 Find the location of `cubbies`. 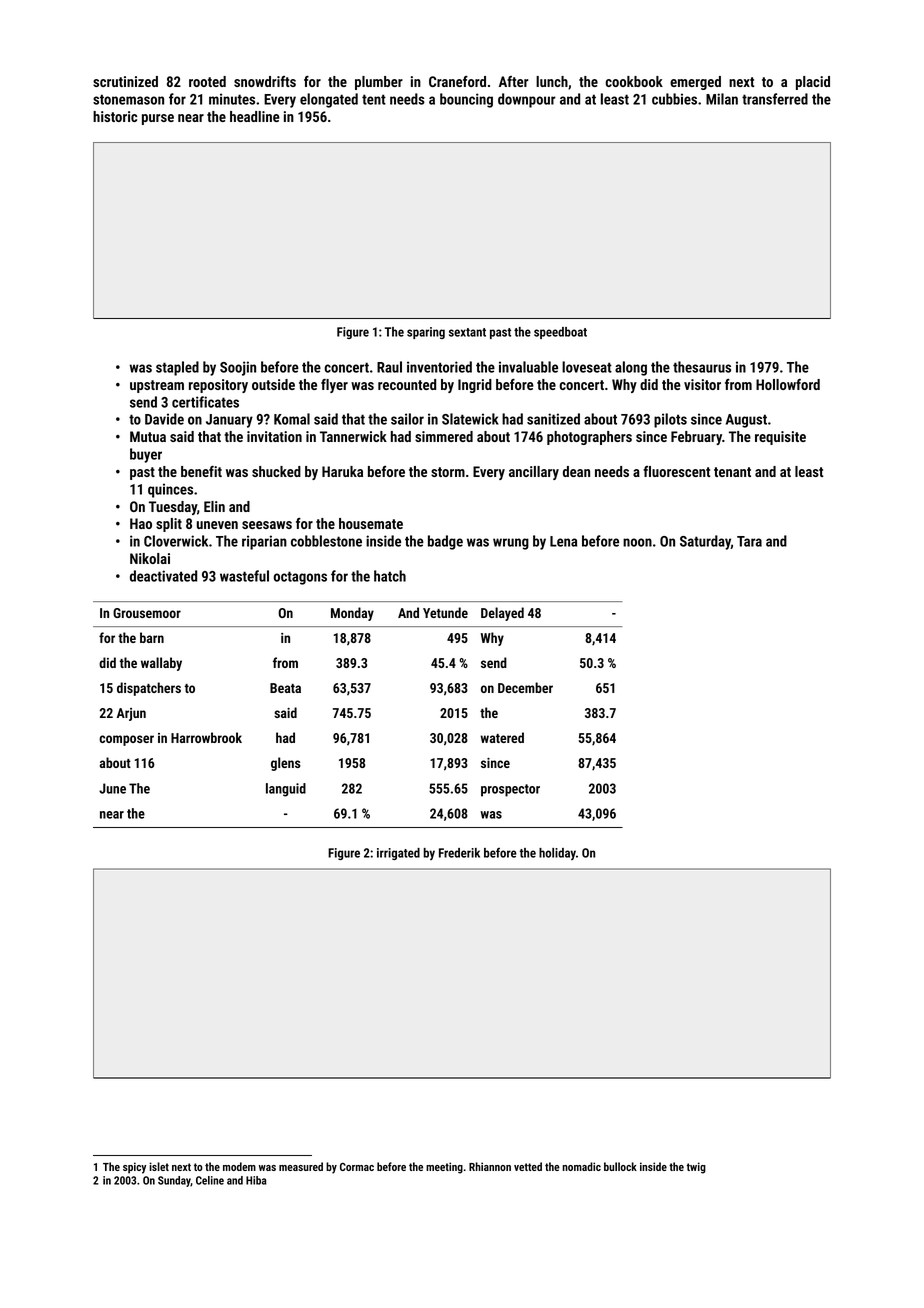

cubbies is located at coordinates (674, 99).
